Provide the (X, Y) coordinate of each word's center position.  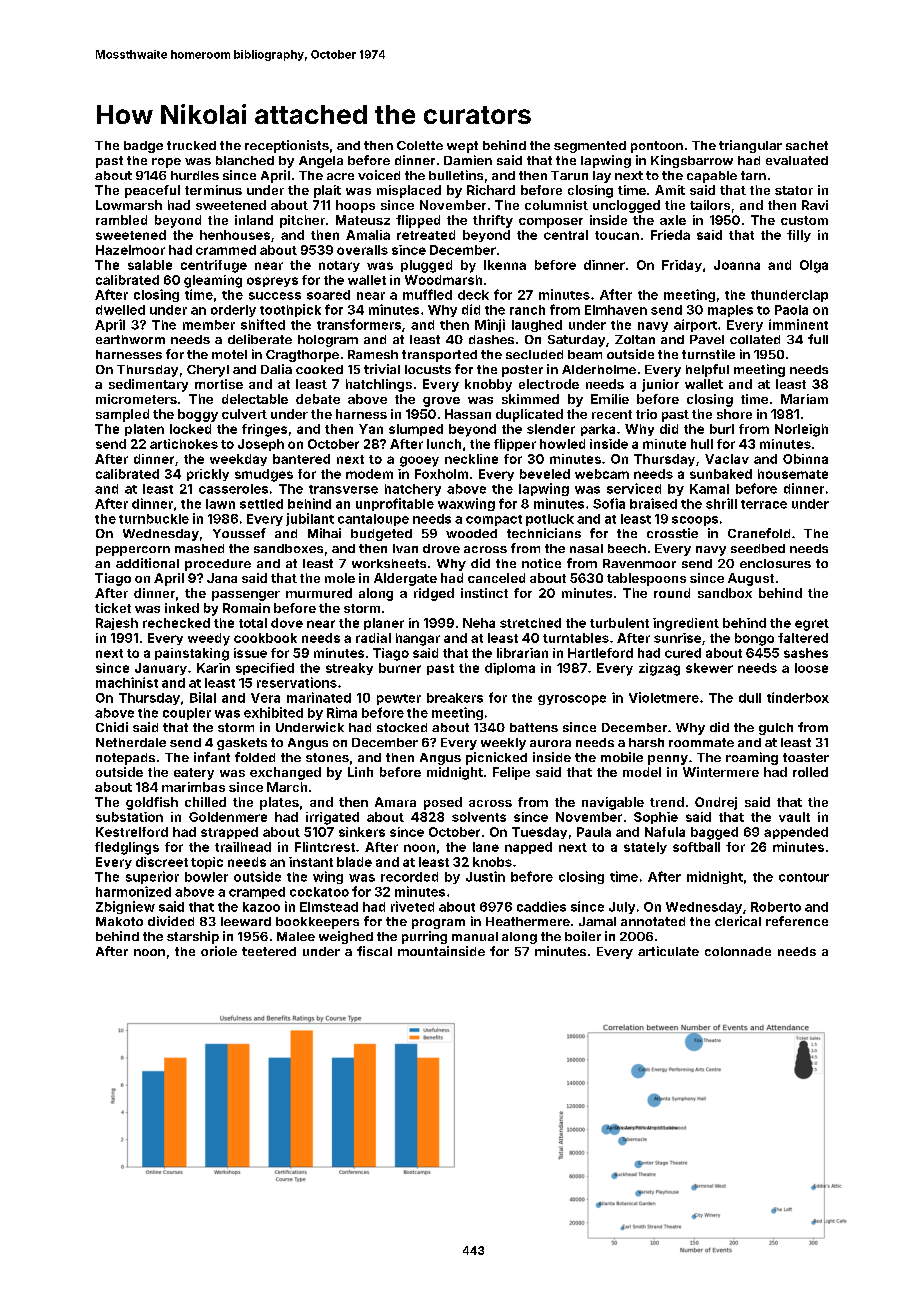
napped (528, 848)
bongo (754, 639)
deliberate (260, 339)
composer (551, 223)
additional (147, 563)
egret (812, 625)
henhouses (235, 235)
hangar (418, 639)
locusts (428, 369)
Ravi (815, 205)
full (818, 339)
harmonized (133, 891)
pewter (399, 699)
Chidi (112, 727)
